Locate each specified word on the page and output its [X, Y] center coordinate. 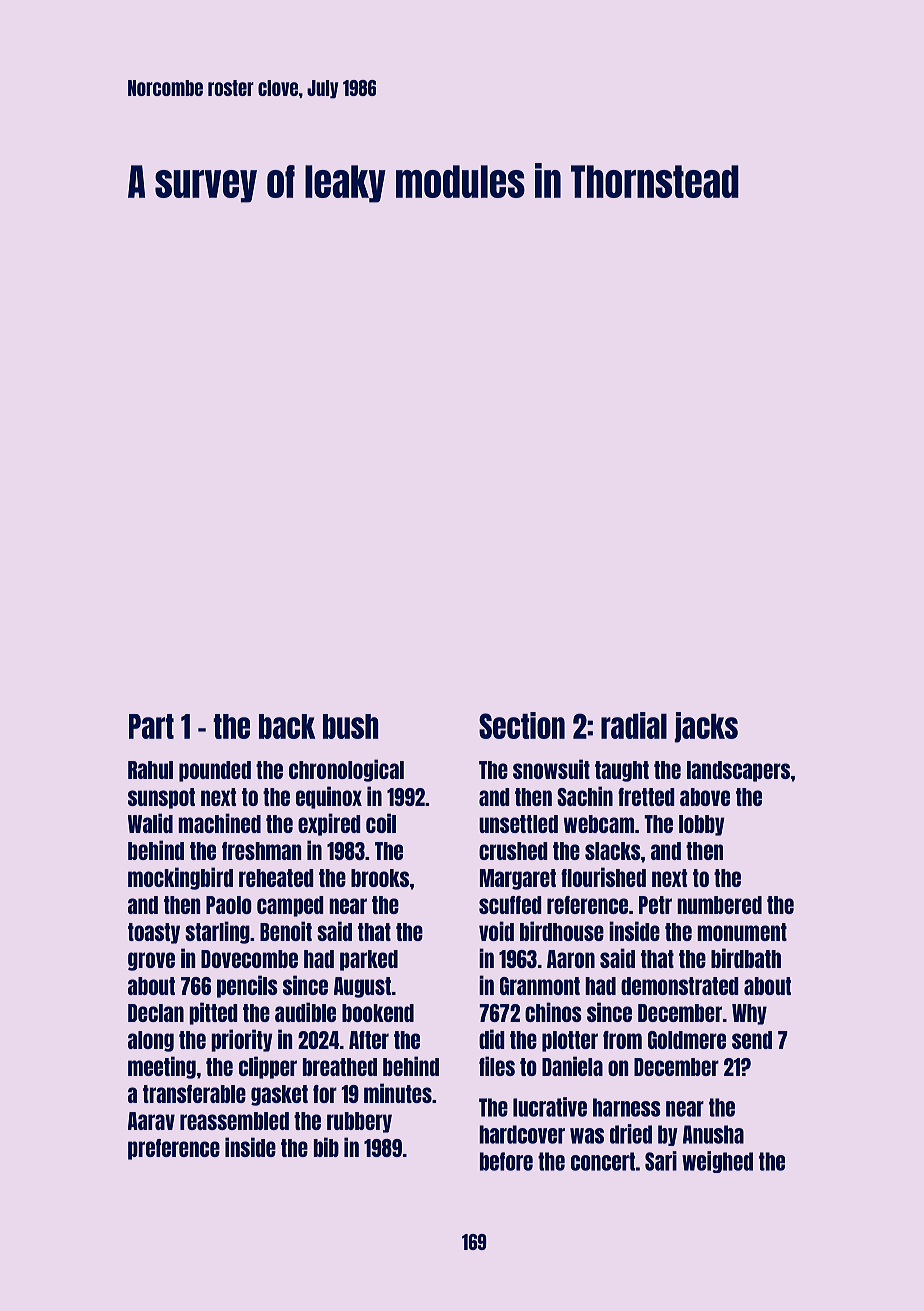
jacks [706, 727]
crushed [513, 851]
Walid [150, 823]
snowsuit [551, 769]
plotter [570, 1041]
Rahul [150, 770]
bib [326, 1147]
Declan [156, 1013]
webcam [599, 824]
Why [749, 1014]
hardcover [522, 1134]
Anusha [713, 1134]
